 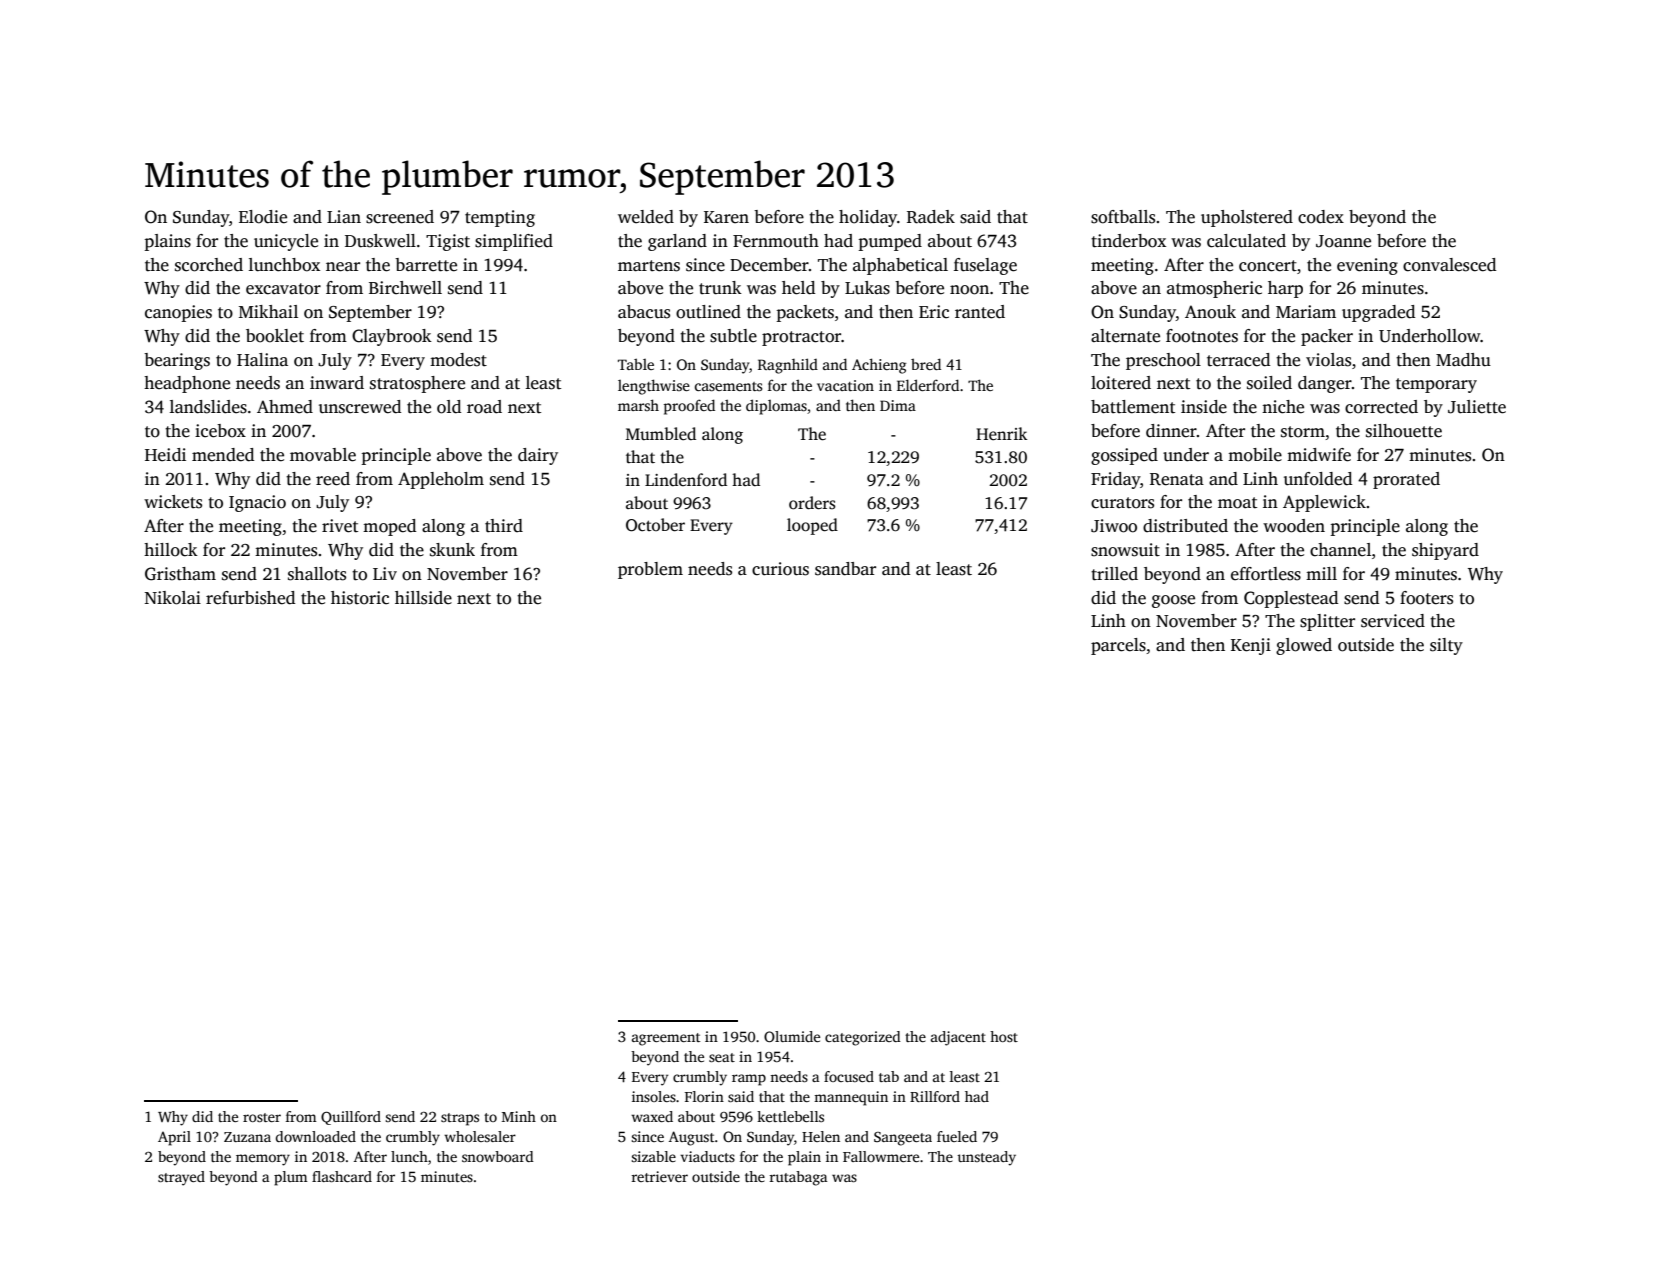 What do you see at coordinates (1114, 574) in the document?
I see `trilled` at bounding box center [1114, 574].
